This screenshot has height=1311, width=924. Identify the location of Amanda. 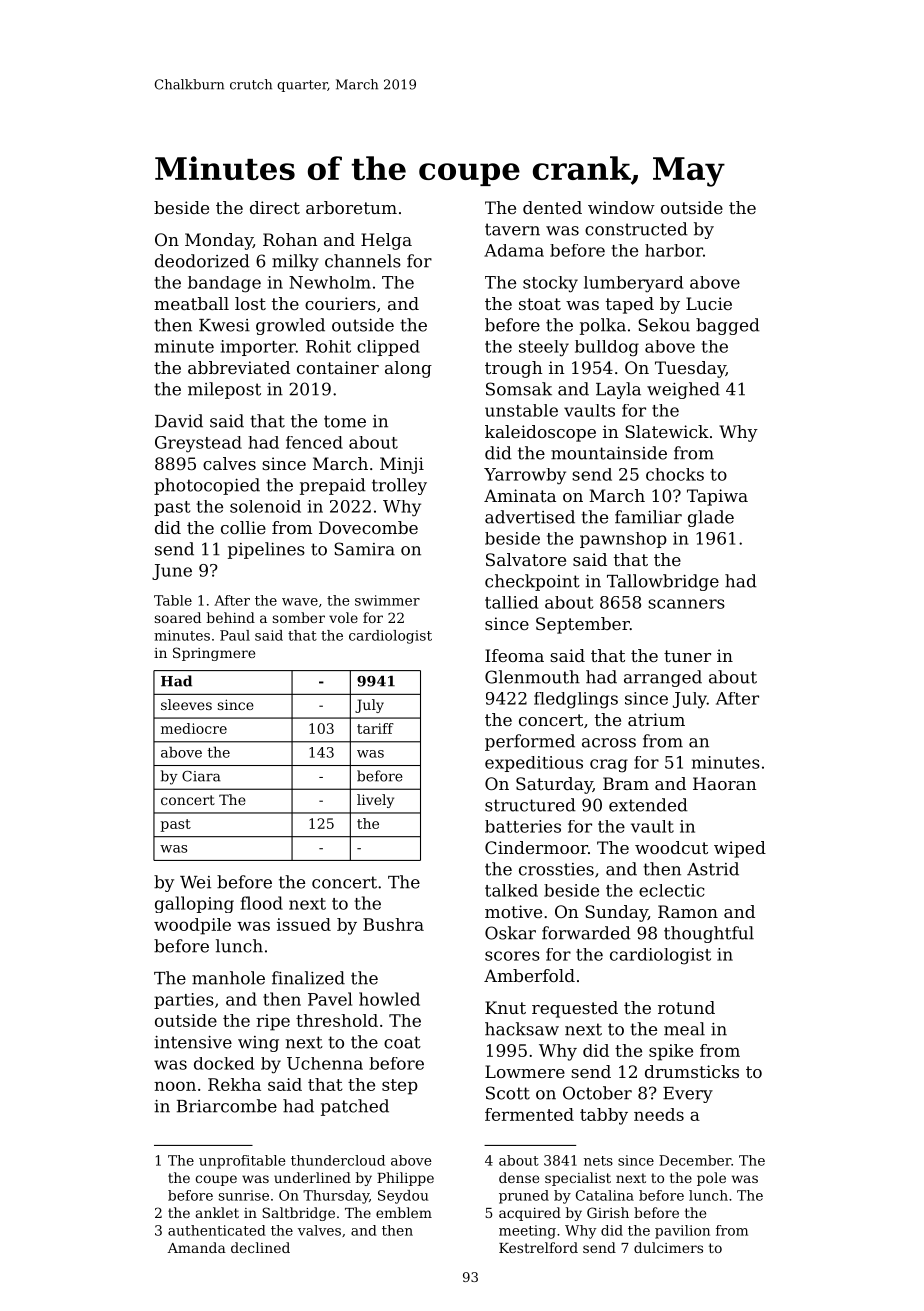
(197, 1247).
